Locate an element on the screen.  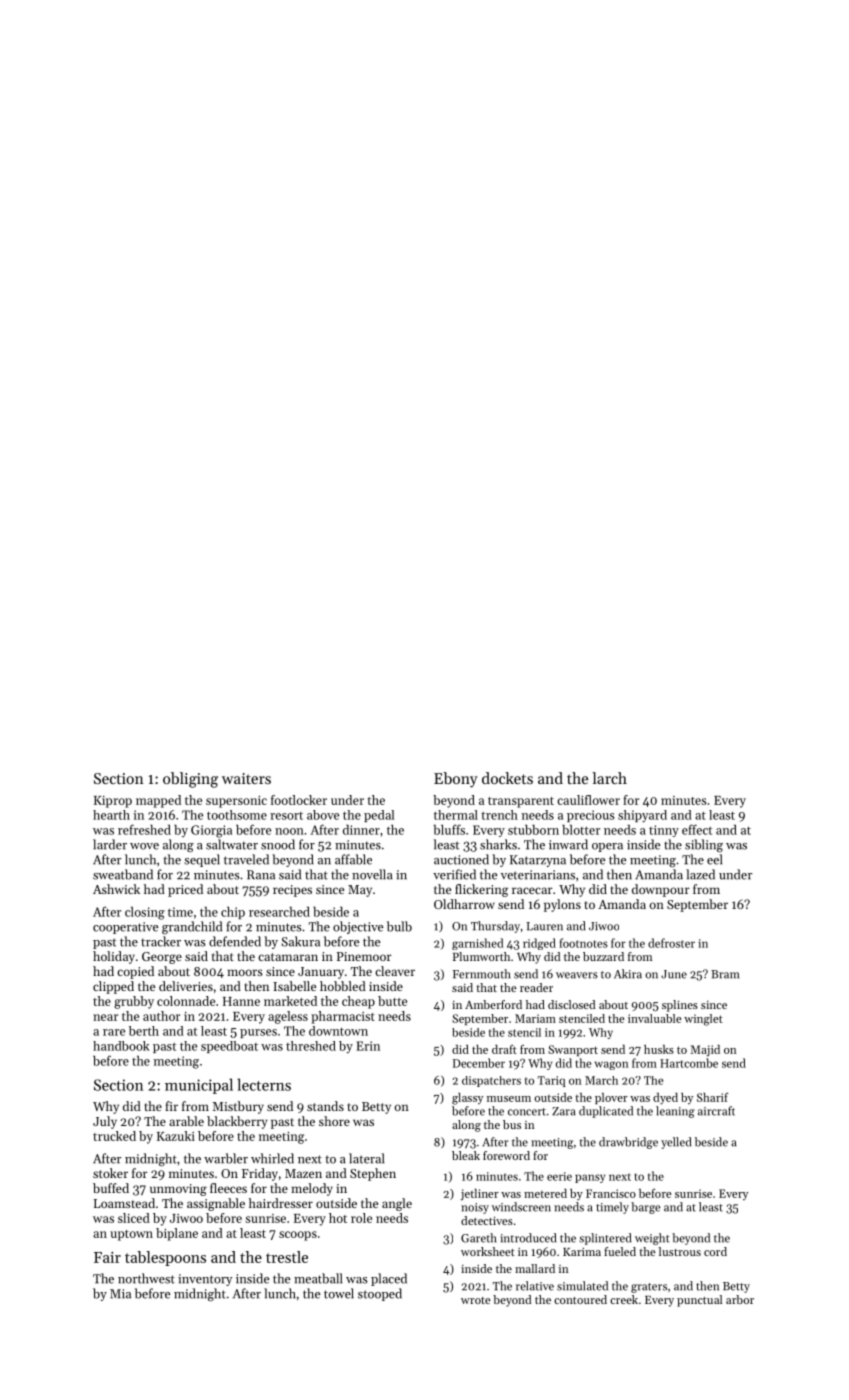
warbler is located at coordinates (226, 1158).
